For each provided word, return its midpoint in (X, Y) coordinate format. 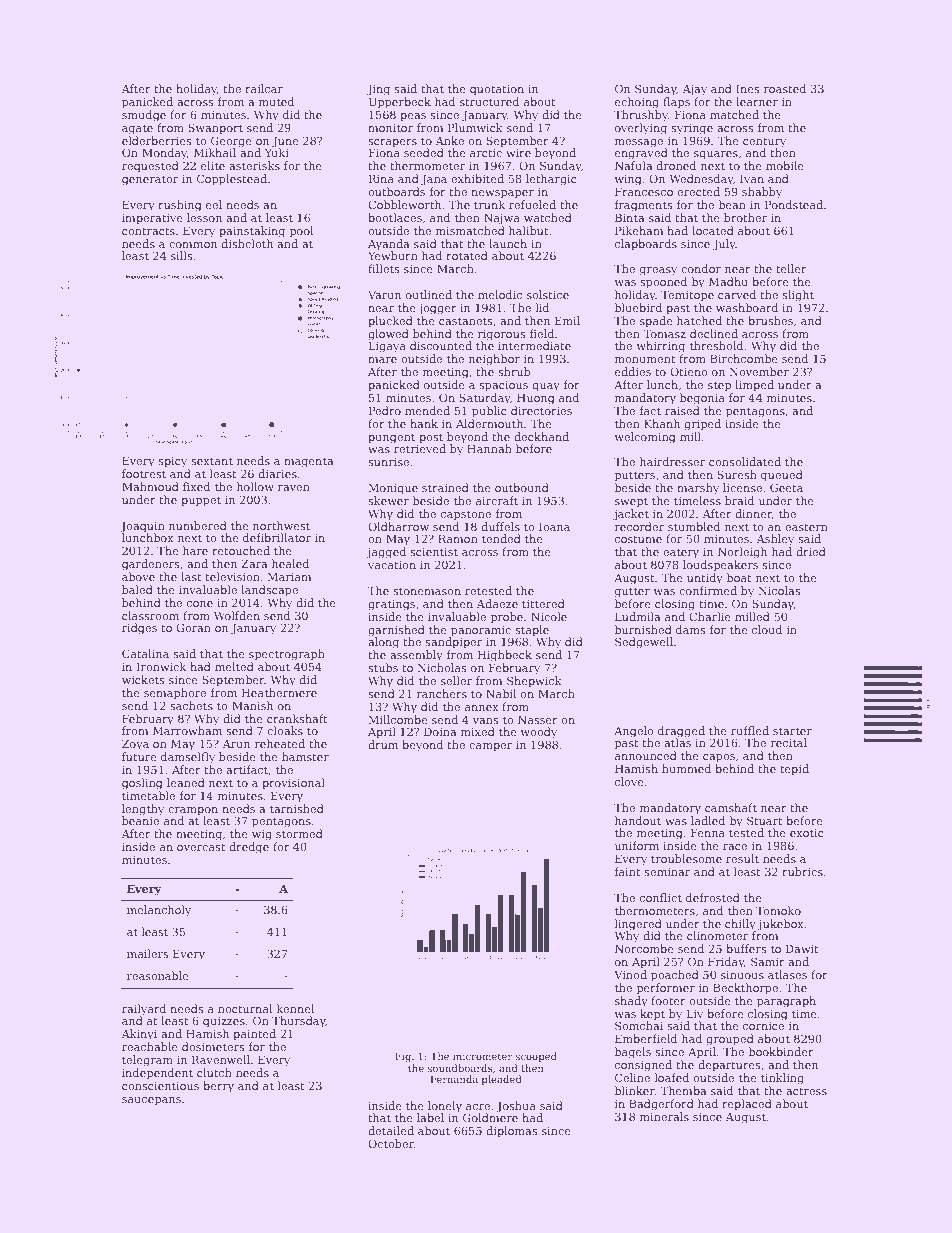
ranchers (442, 693)
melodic (500, 294)
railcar (264, 88)
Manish (252, 705)
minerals (664, 1116)
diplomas (512, 1132)
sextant (212, 461)
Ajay (694, 90)
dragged (681, 732)
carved (737, 294)
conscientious (160, 1086)
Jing (378, 90)
